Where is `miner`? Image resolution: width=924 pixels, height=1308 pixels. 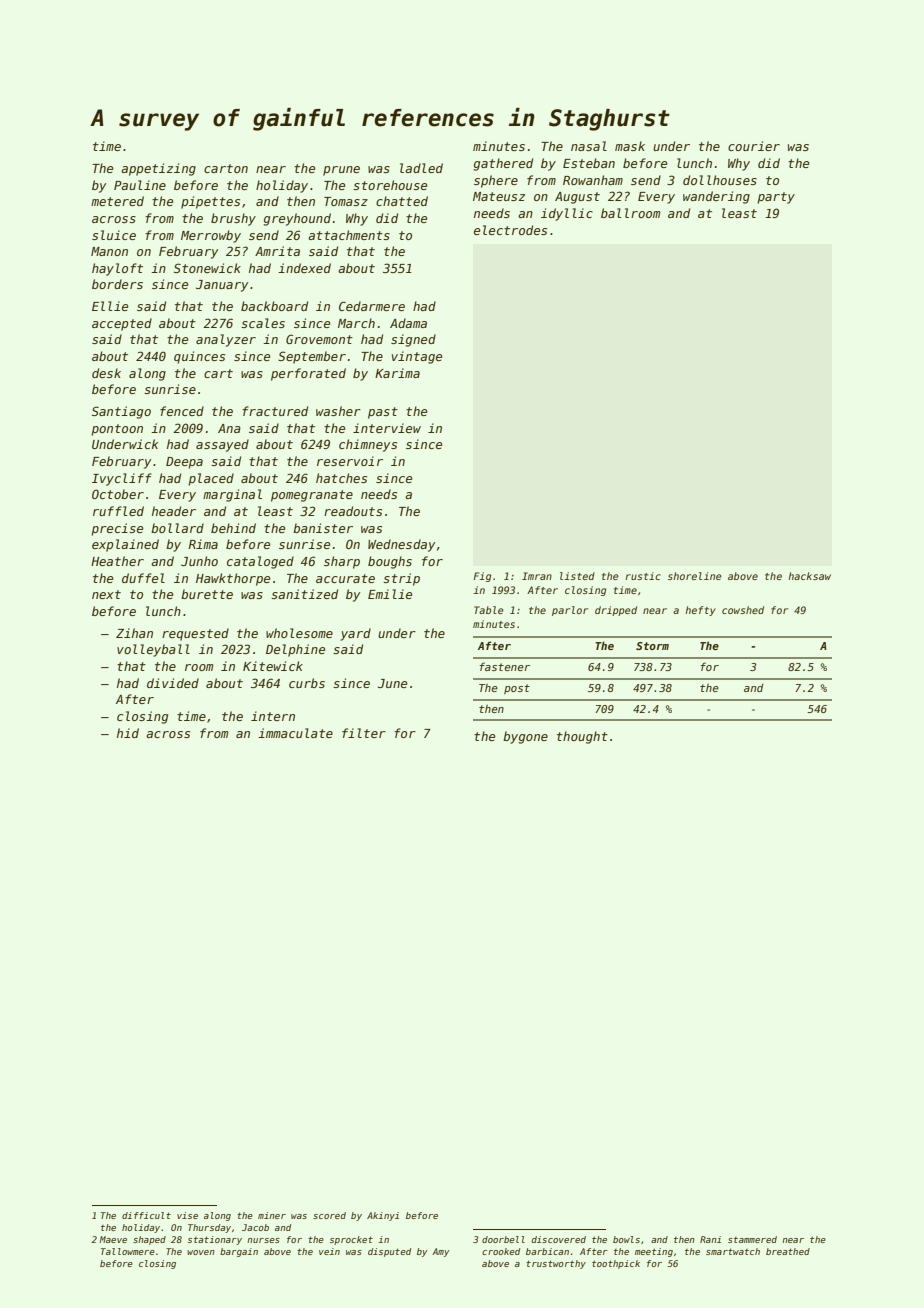 miner is located at coordinates (272, 1215).
